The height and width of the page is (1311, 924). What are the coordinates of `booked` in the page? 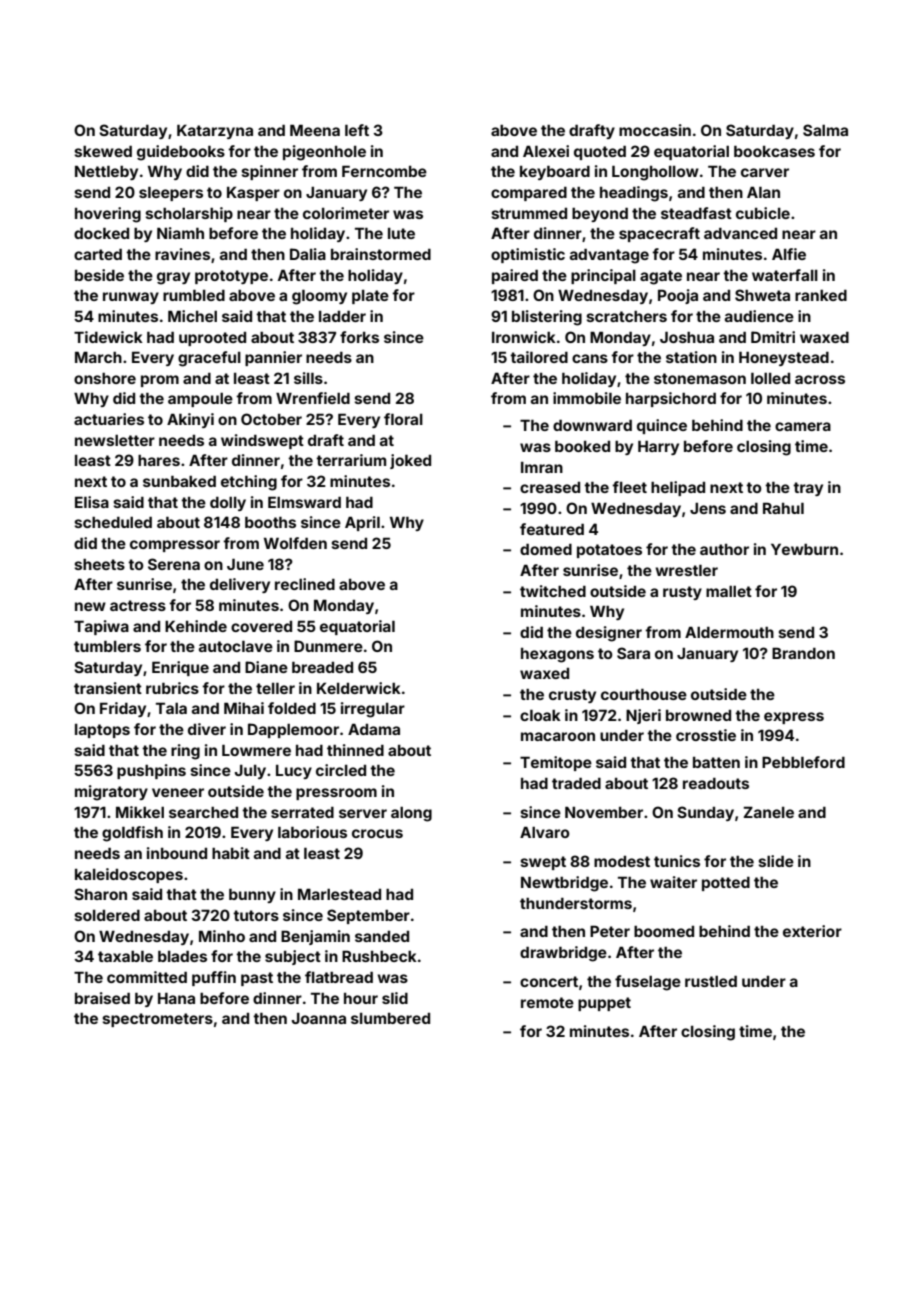 It's located at (582, 446).
